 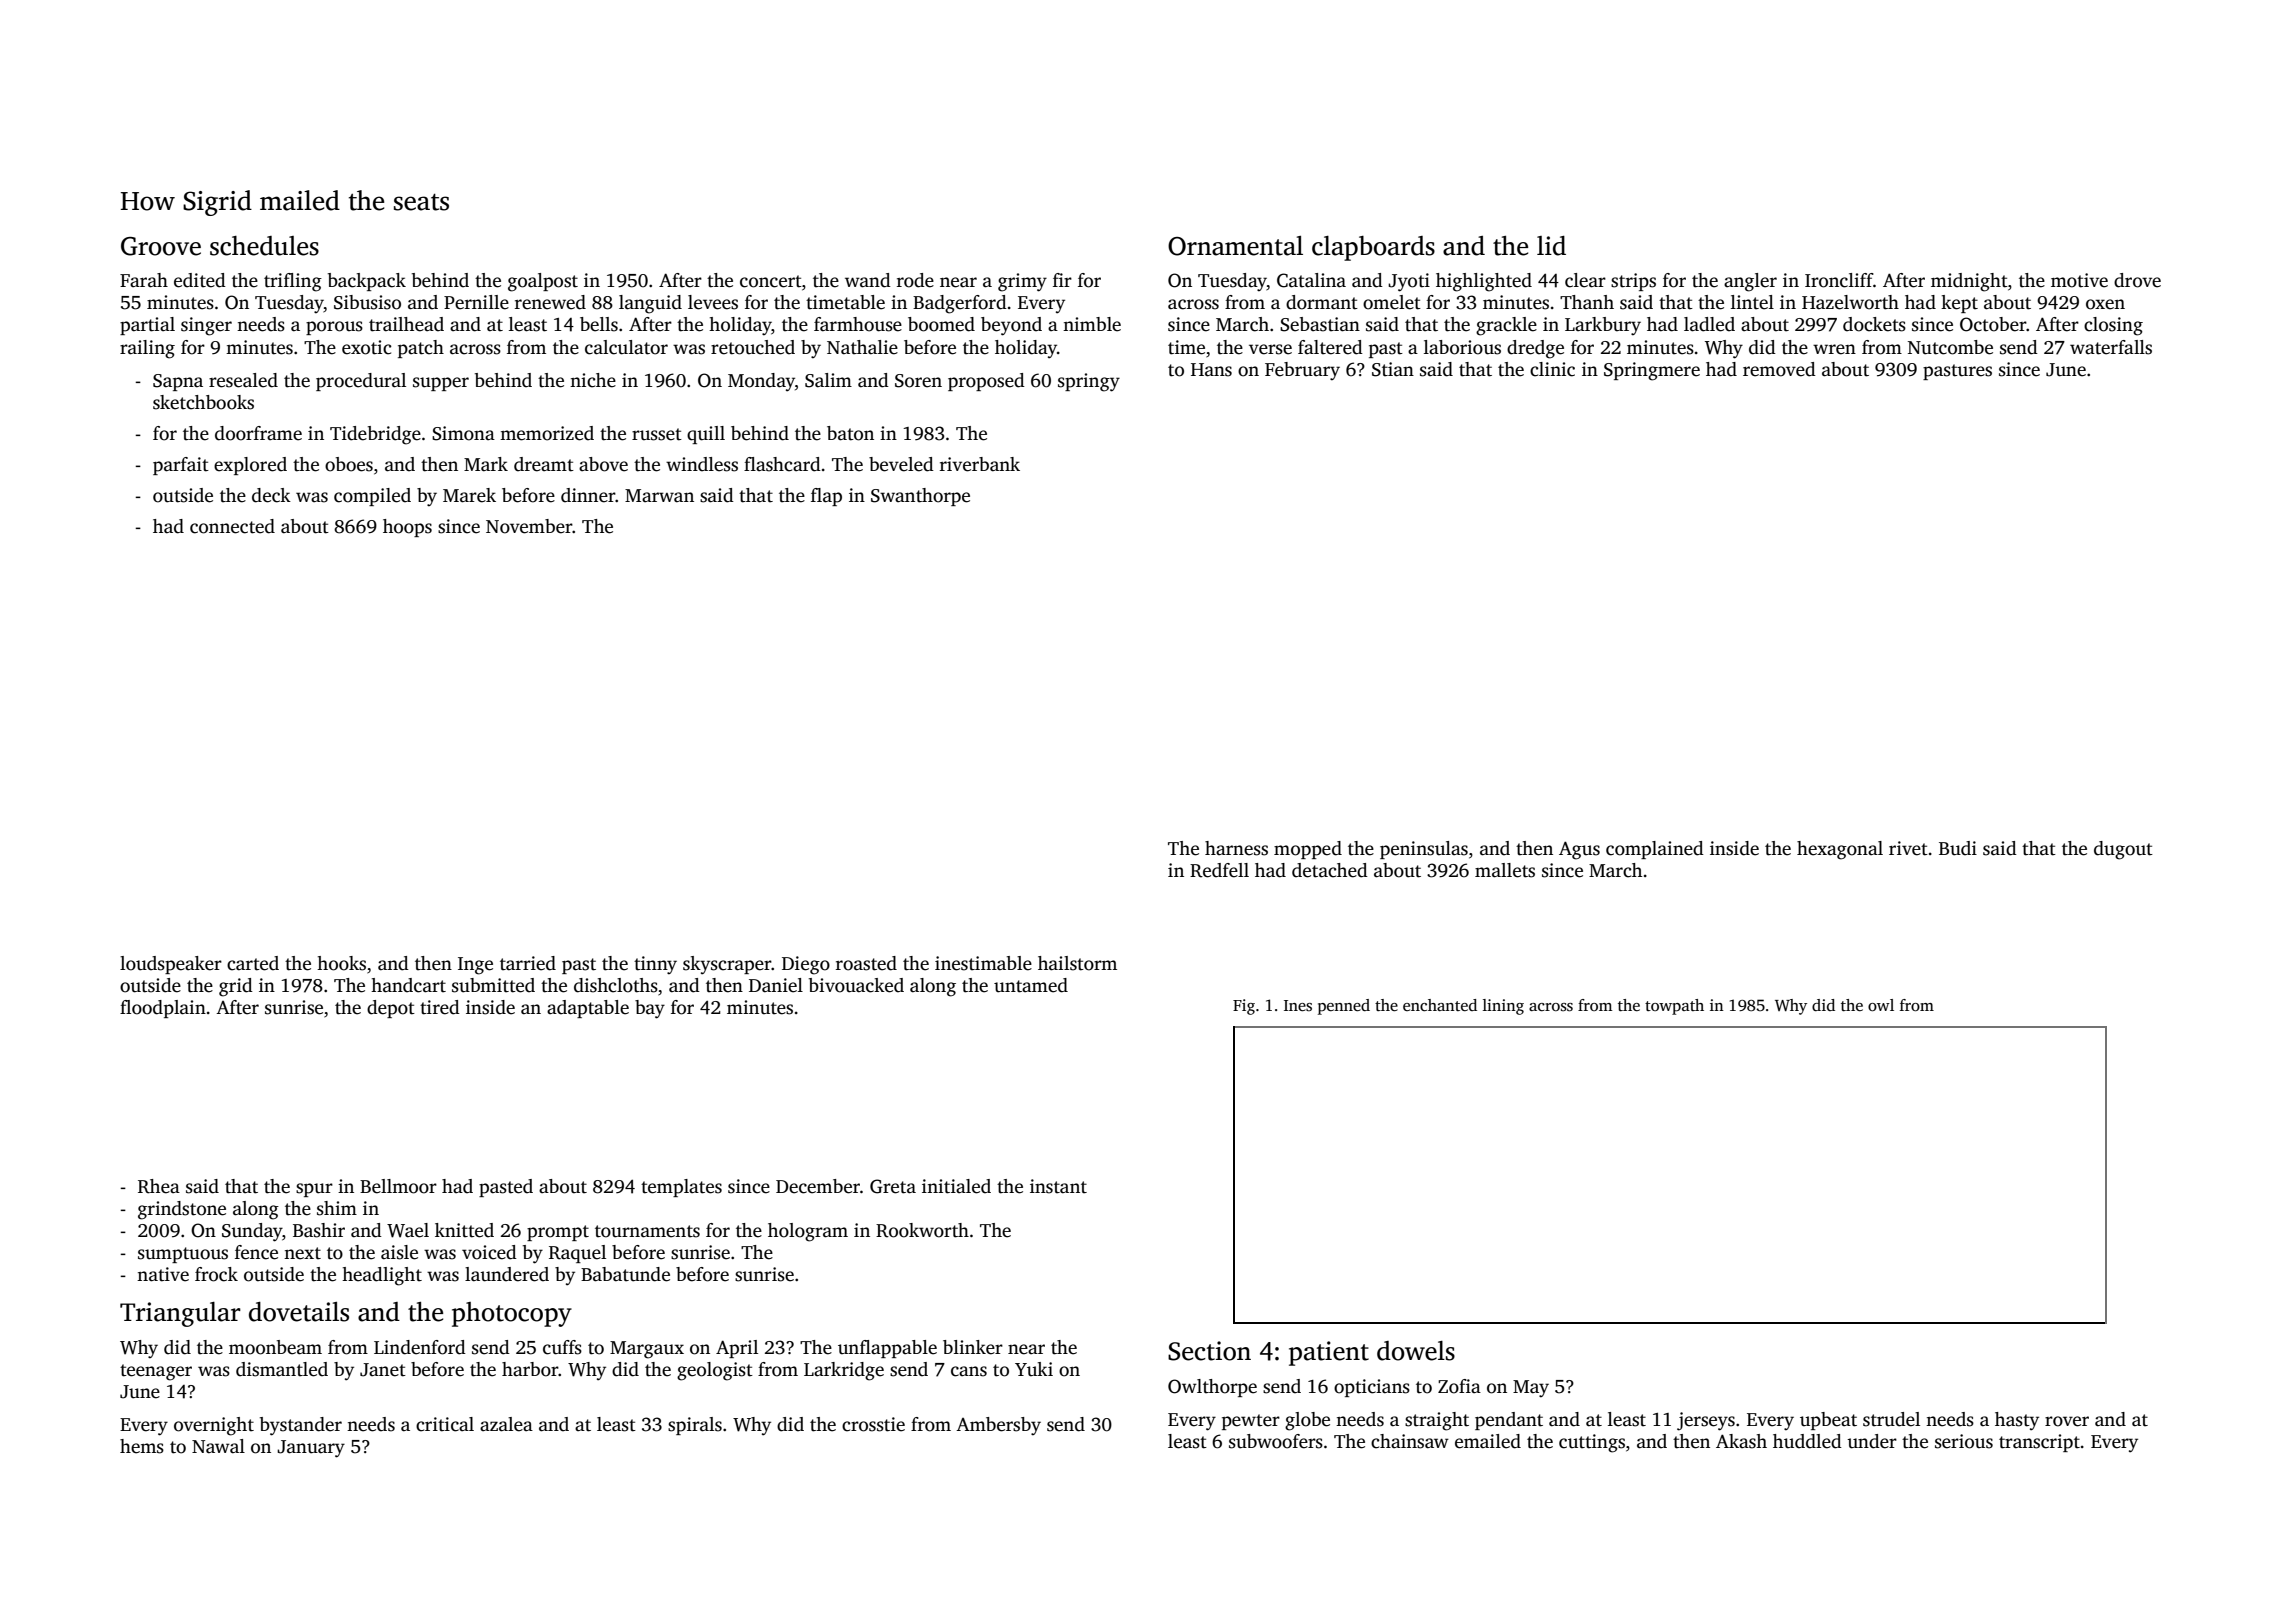 I want to click on Margaux, so click(x=647, y=1350).
